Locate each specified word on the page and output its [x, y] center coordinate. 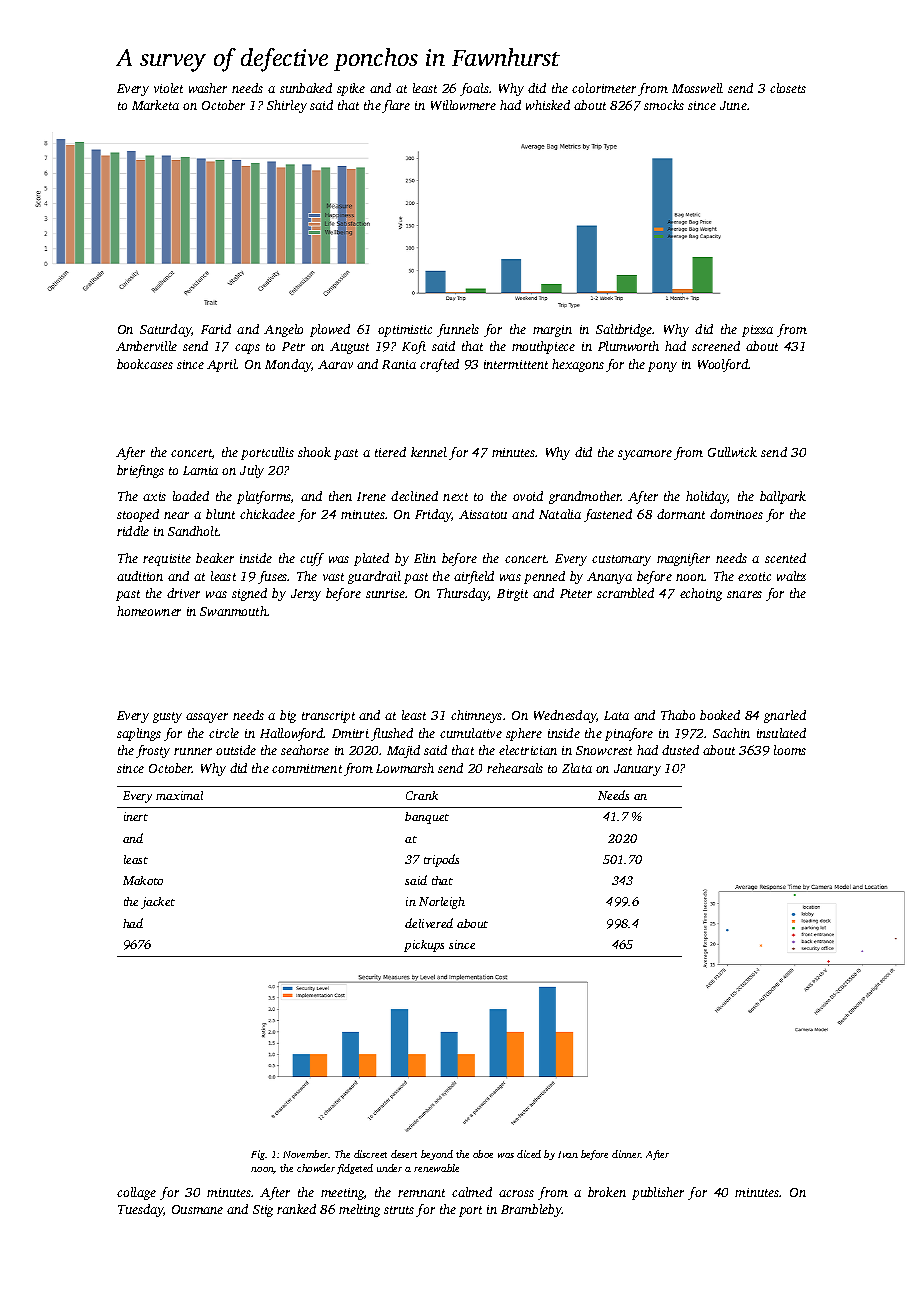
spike [351, 89]
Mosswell [697, 88]
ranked [296, 1209]
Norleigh [442, 903]
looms [790, 750]
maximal [179, 795]
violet [168, 88]
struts [399, 1210]
